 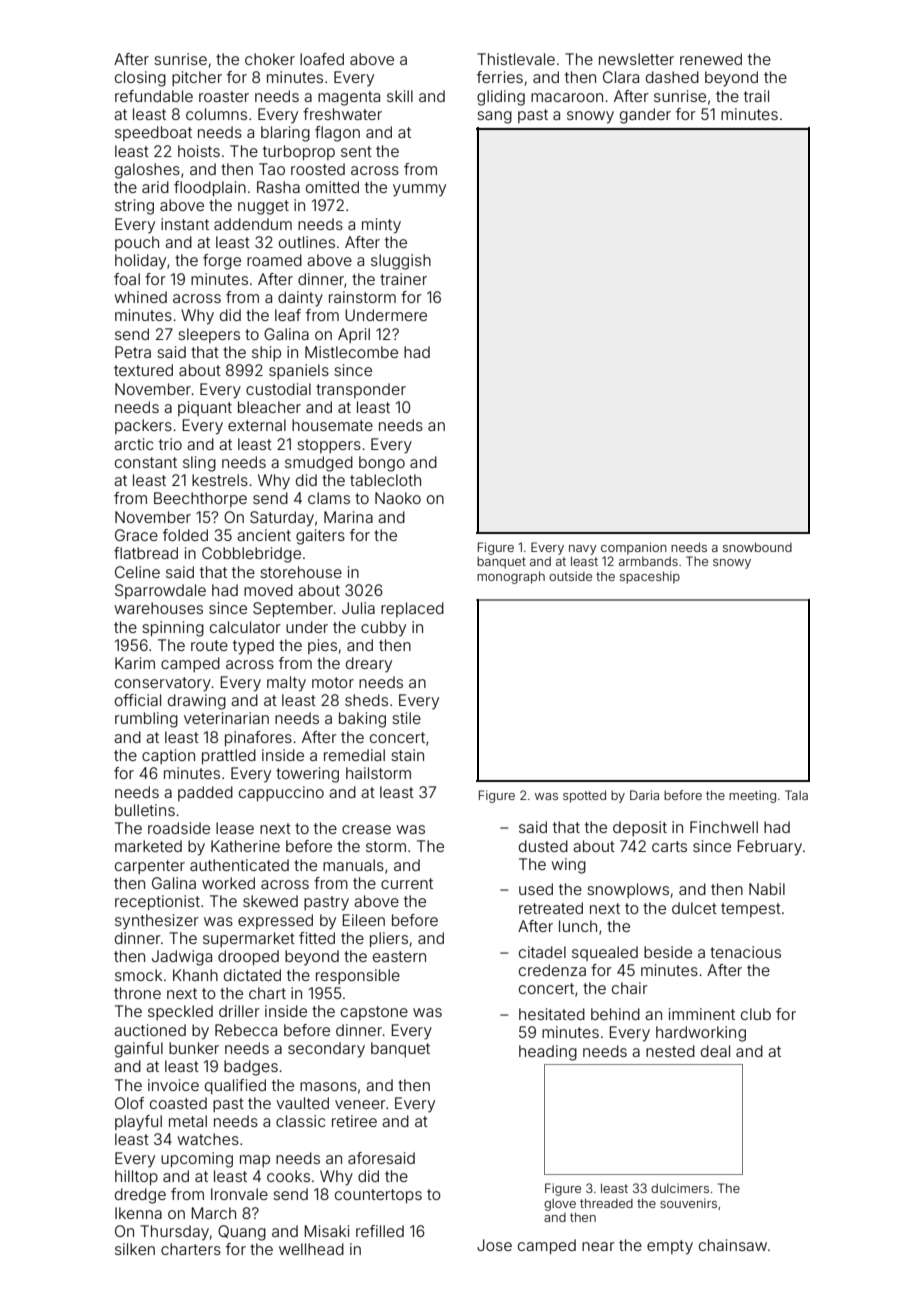 I want to click on Thistlevale, so click(x=516, y=59).
